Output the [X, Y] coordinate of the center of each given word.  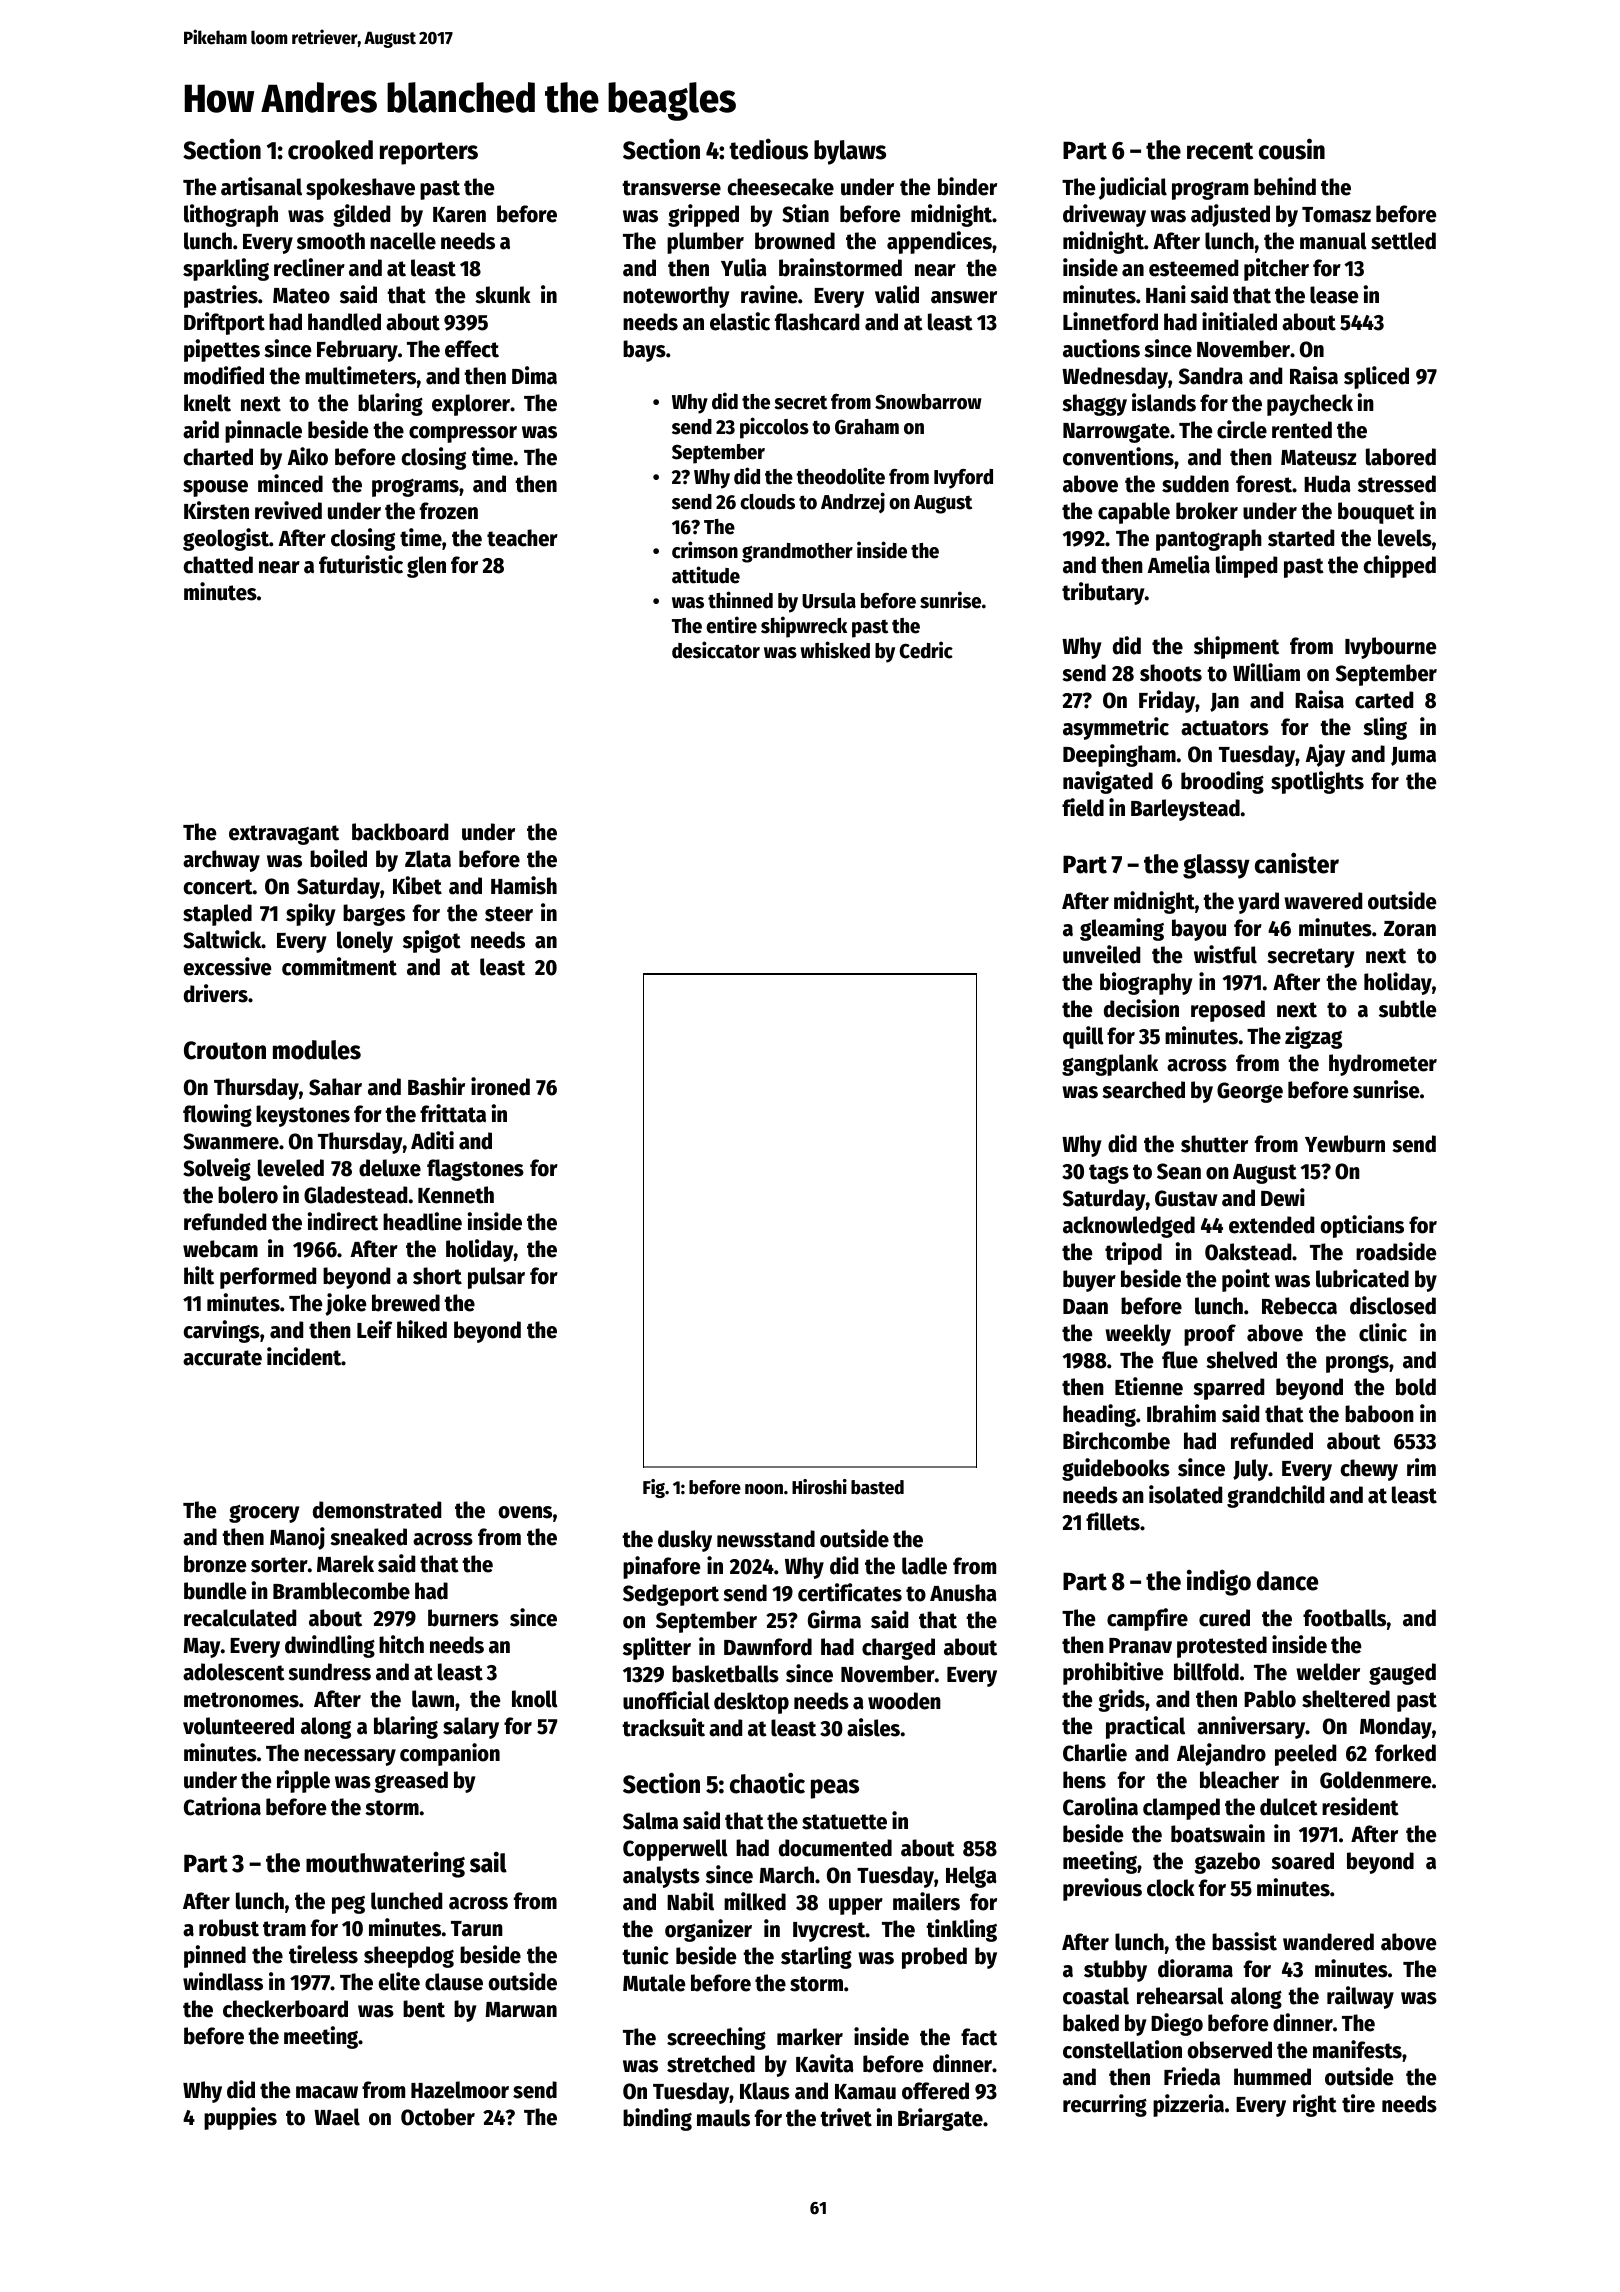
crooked [330, 150]
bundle [215, 1591]
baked [1091, 2023]
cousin [1292, 149]
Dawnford [768, 1647]
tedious [768, 149]
